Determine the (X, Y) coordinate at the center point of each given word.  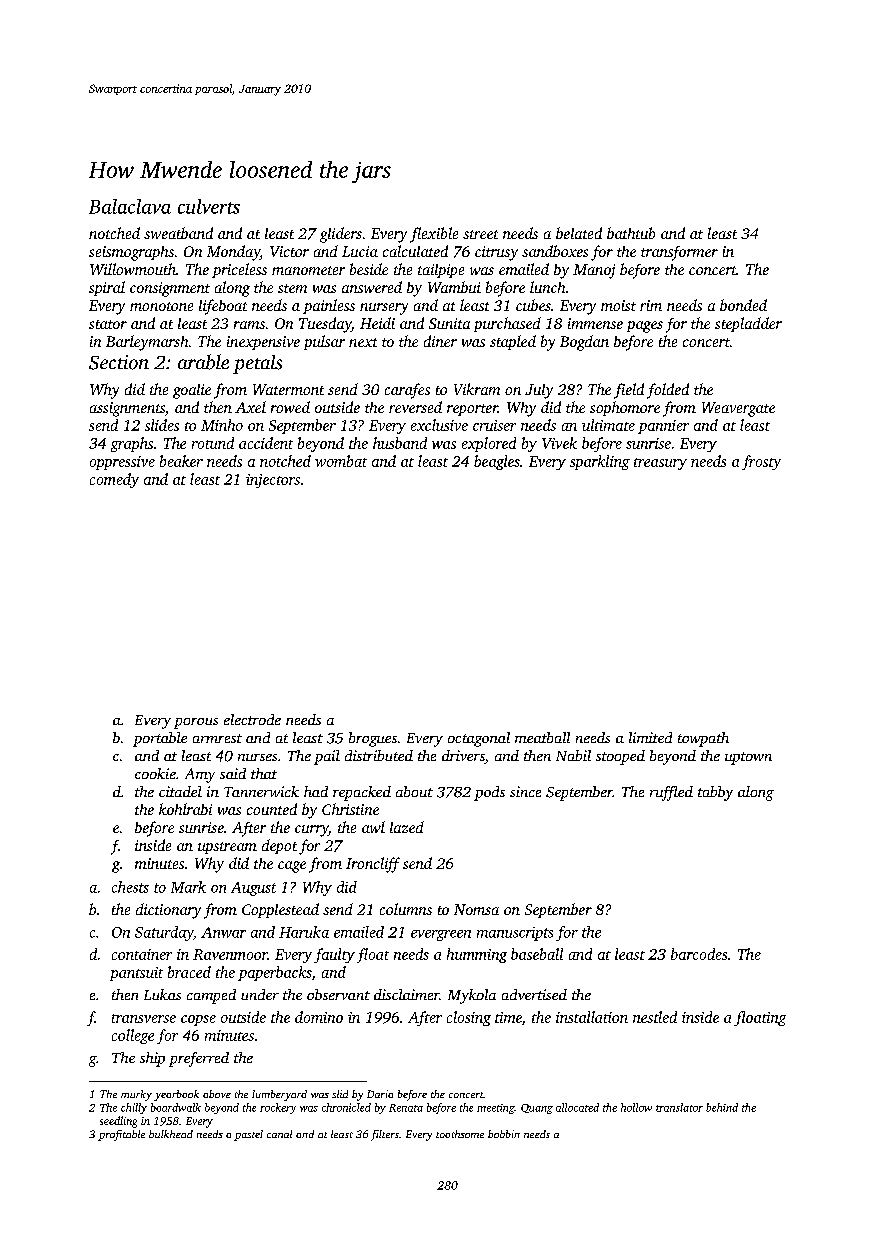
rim (651, 305)
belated (579, 233)
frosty (761, 462)
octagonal (479, 739)
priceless (239, 270)
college (133, 1036)
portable (160, 739)
